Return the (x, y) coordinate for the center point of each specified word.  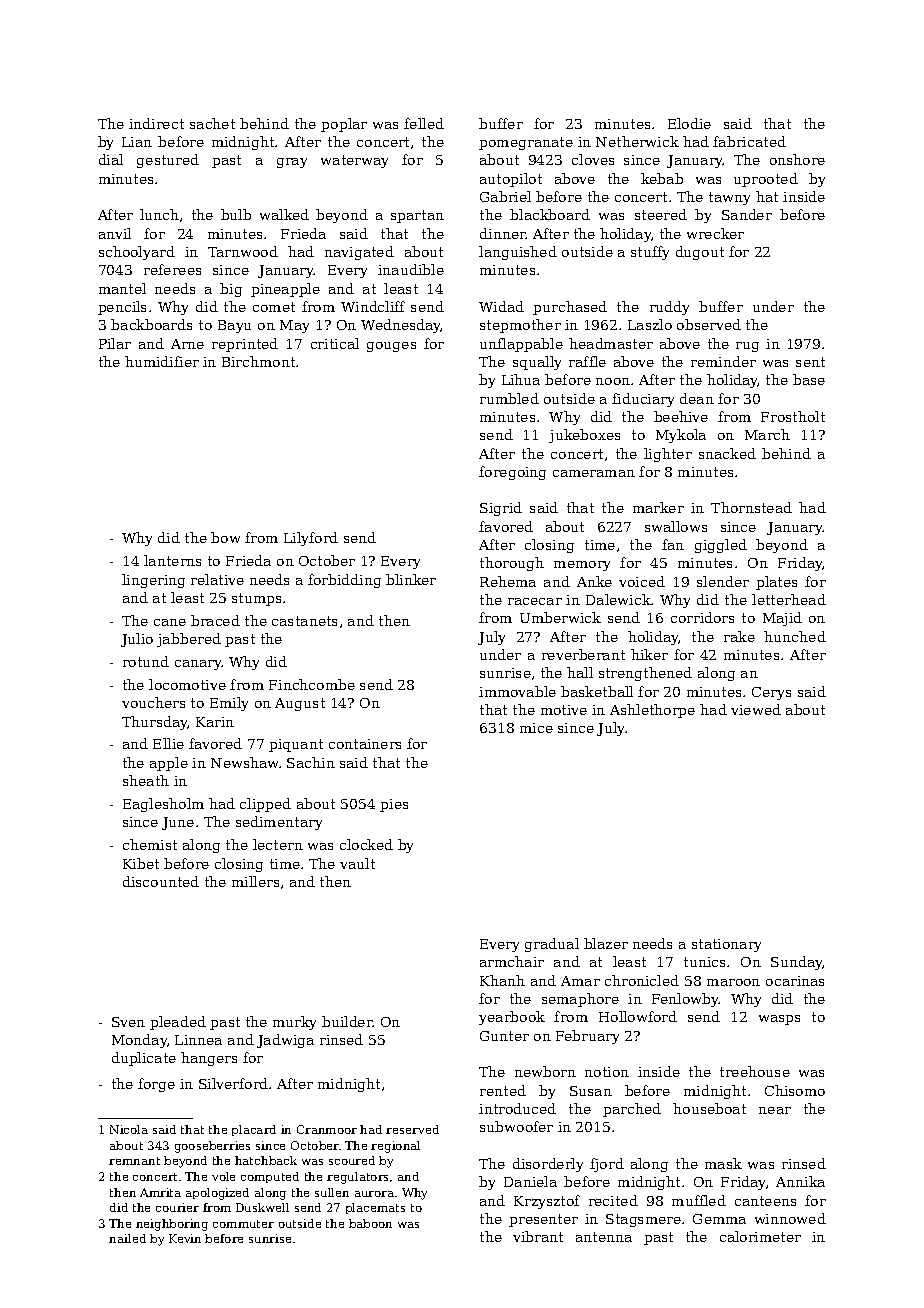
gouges (391, 347)
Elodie (689, 123)
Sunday (797, 963)
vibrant (538, 1236)
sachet (212, 123)
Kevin (185, 1238)
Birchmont (258, 361)
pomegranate (526, 143)
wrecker (715, 233)
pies (394, 805)
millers (255, 881)
